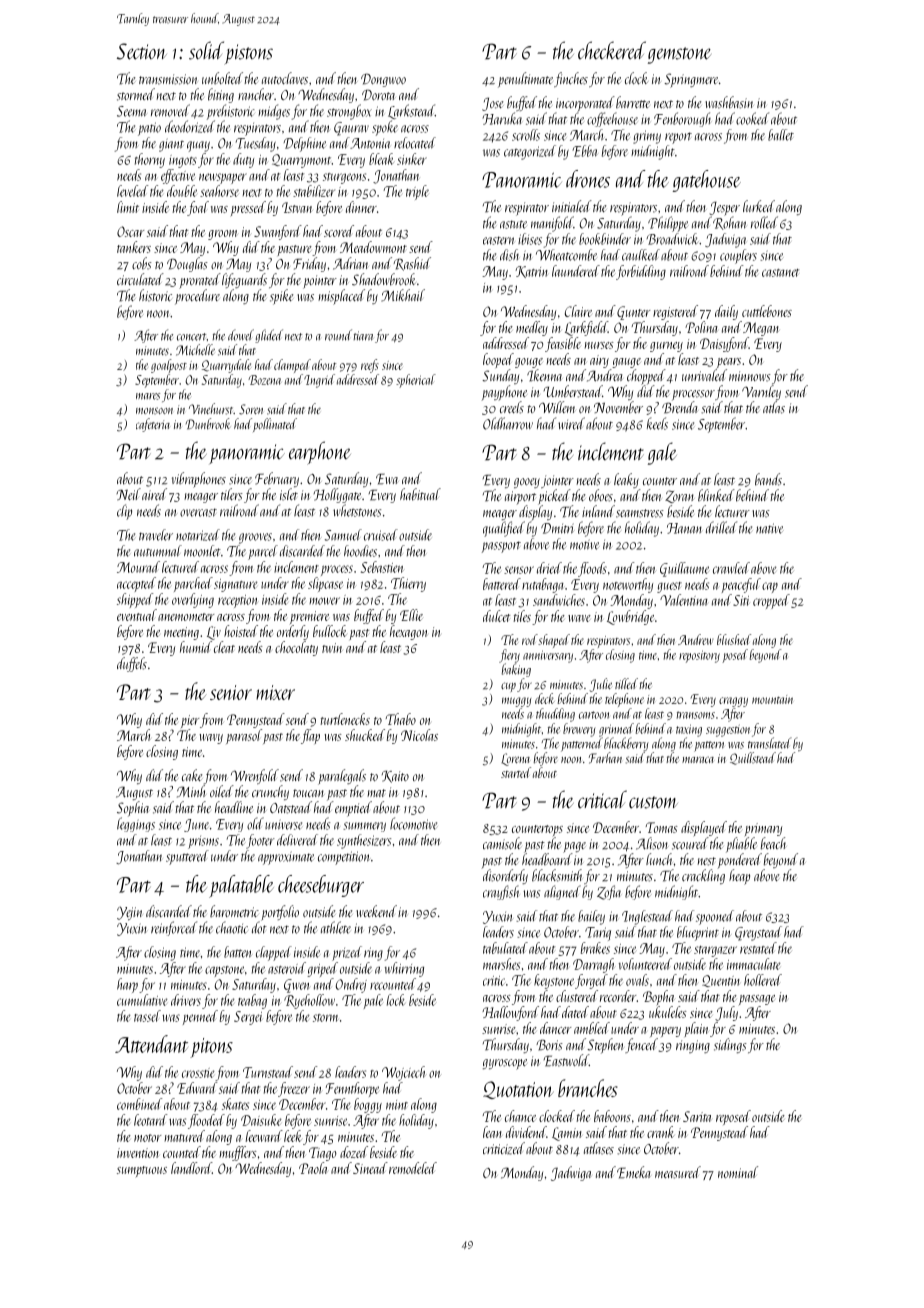 The width and height of the screenshot is (924, 1308). Describe the element at coordinates (341, 297) in the screenshot. I see `misplaced` at that location.
